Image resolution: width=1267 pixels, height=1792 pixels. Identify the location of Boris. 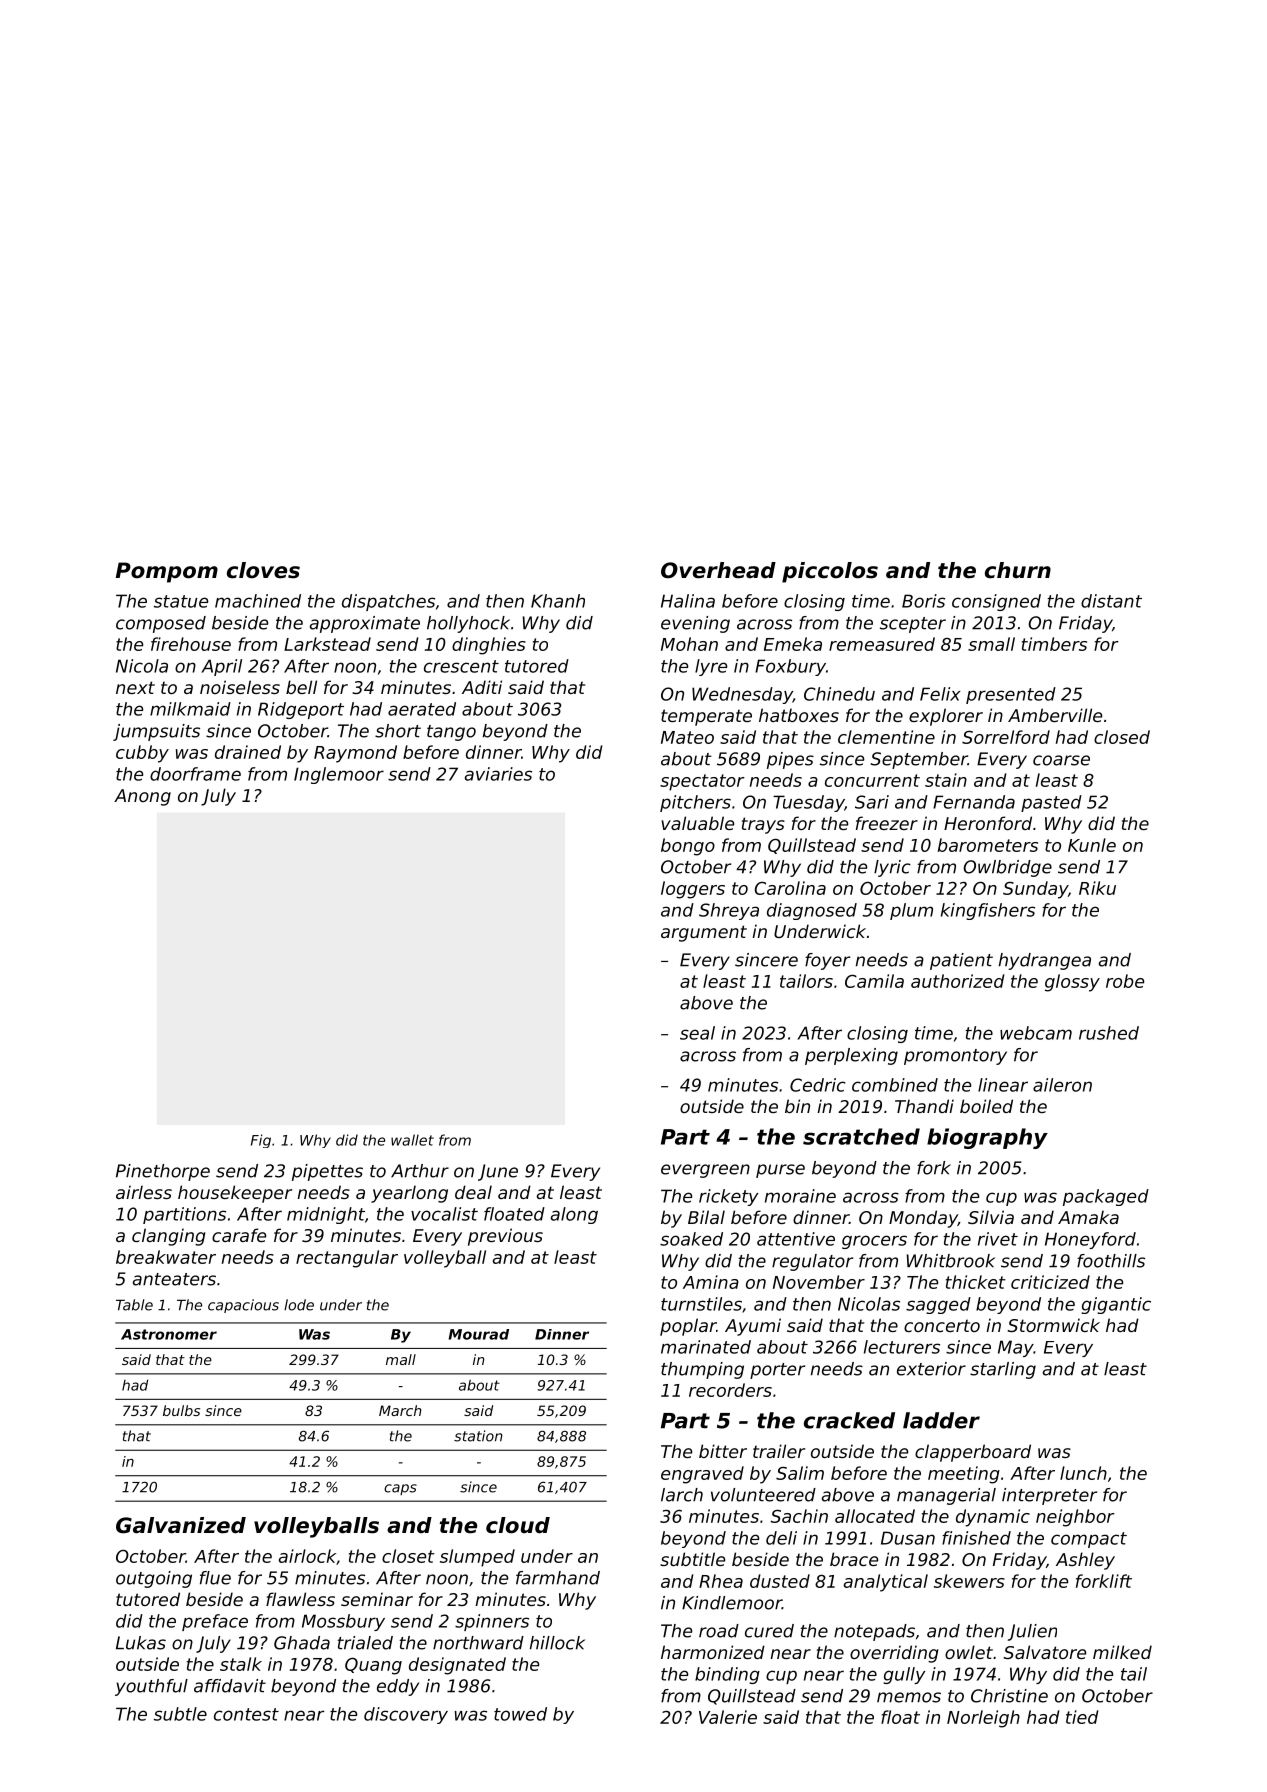
(923, 601).
